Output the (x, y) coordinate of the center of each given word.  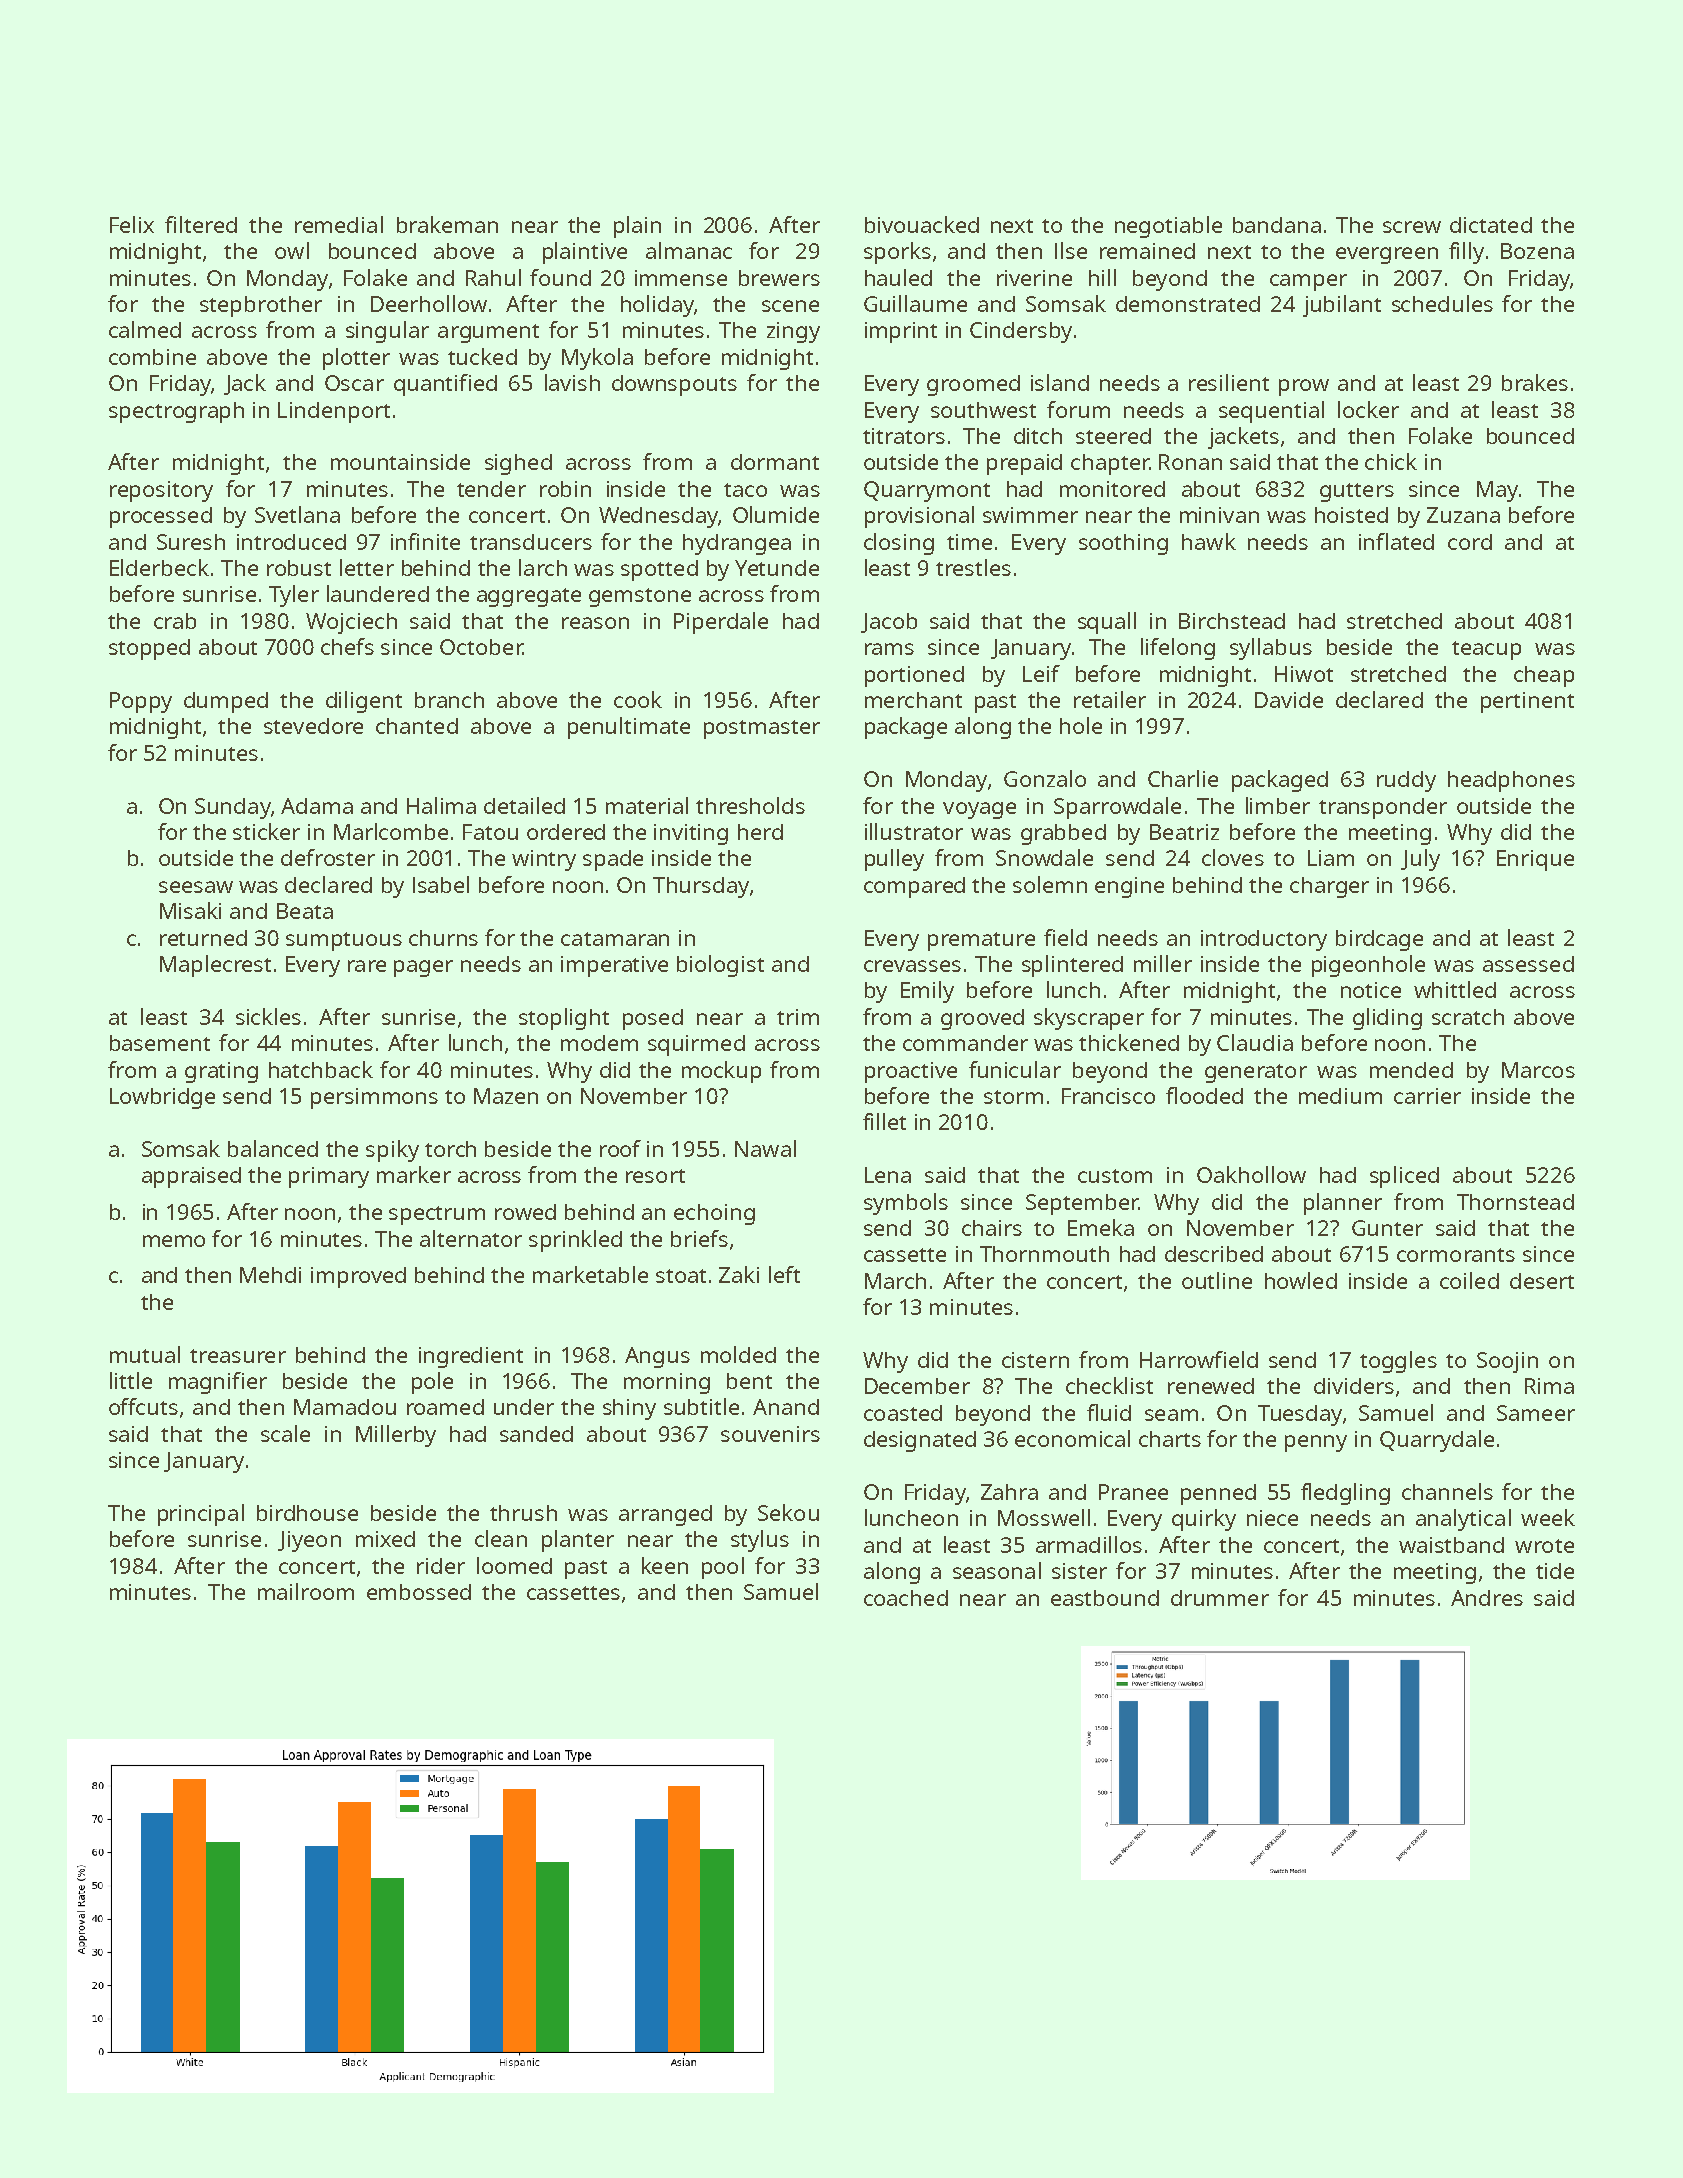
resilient (1229, 382)
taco (745, 490)
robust (299, 568)
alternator (471, 1238)
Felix (132, 224)
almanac (689, 250)
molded (738, 1354)
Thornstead (1515, 1202)
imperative (614, 966)
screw (1412, 227)
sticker (266, 831)
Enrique (1535, 860)
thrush (523, 1513)
